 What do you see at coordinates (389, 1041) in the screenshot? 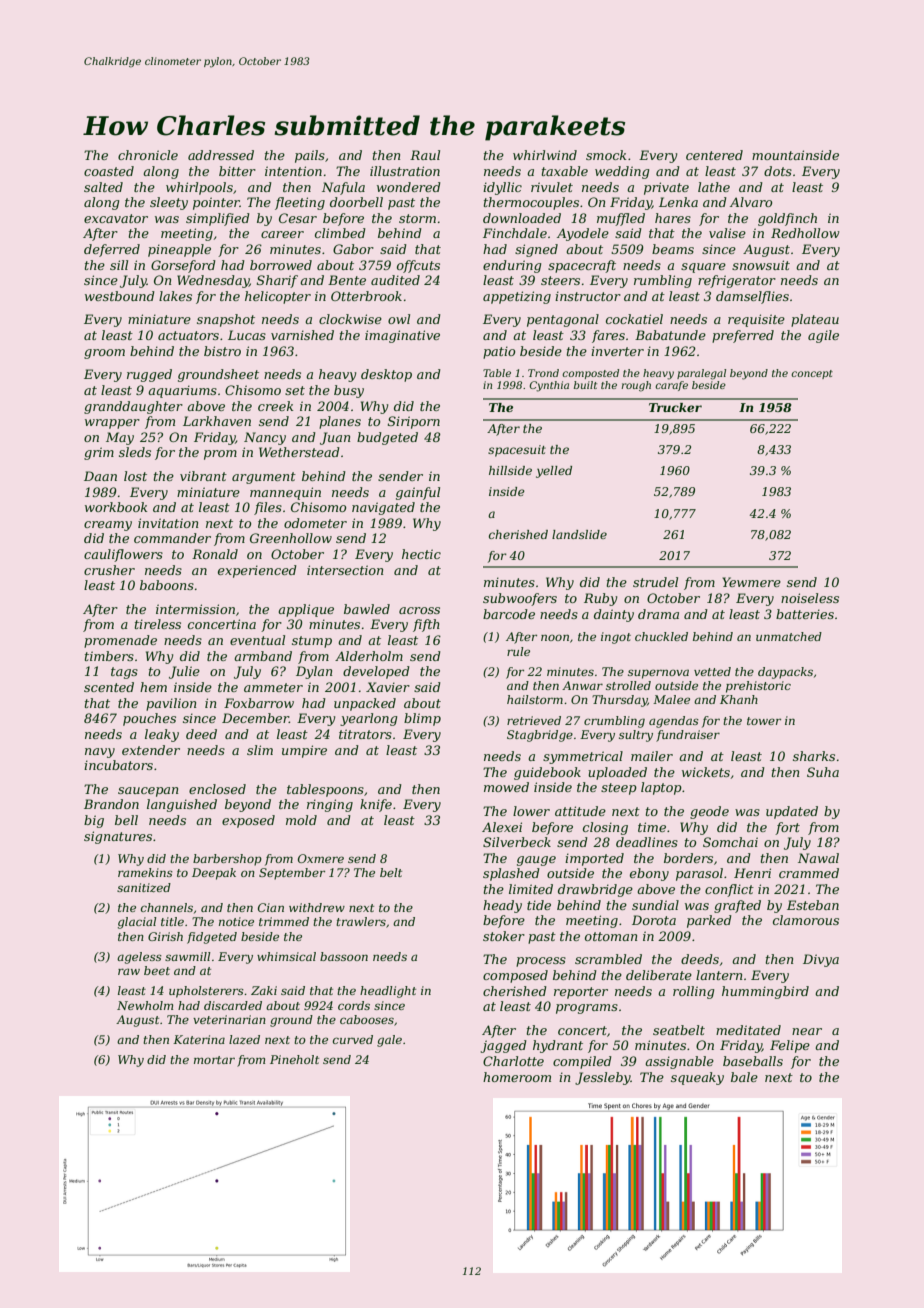
I see `gale` at bounding box center [389, 1041].
